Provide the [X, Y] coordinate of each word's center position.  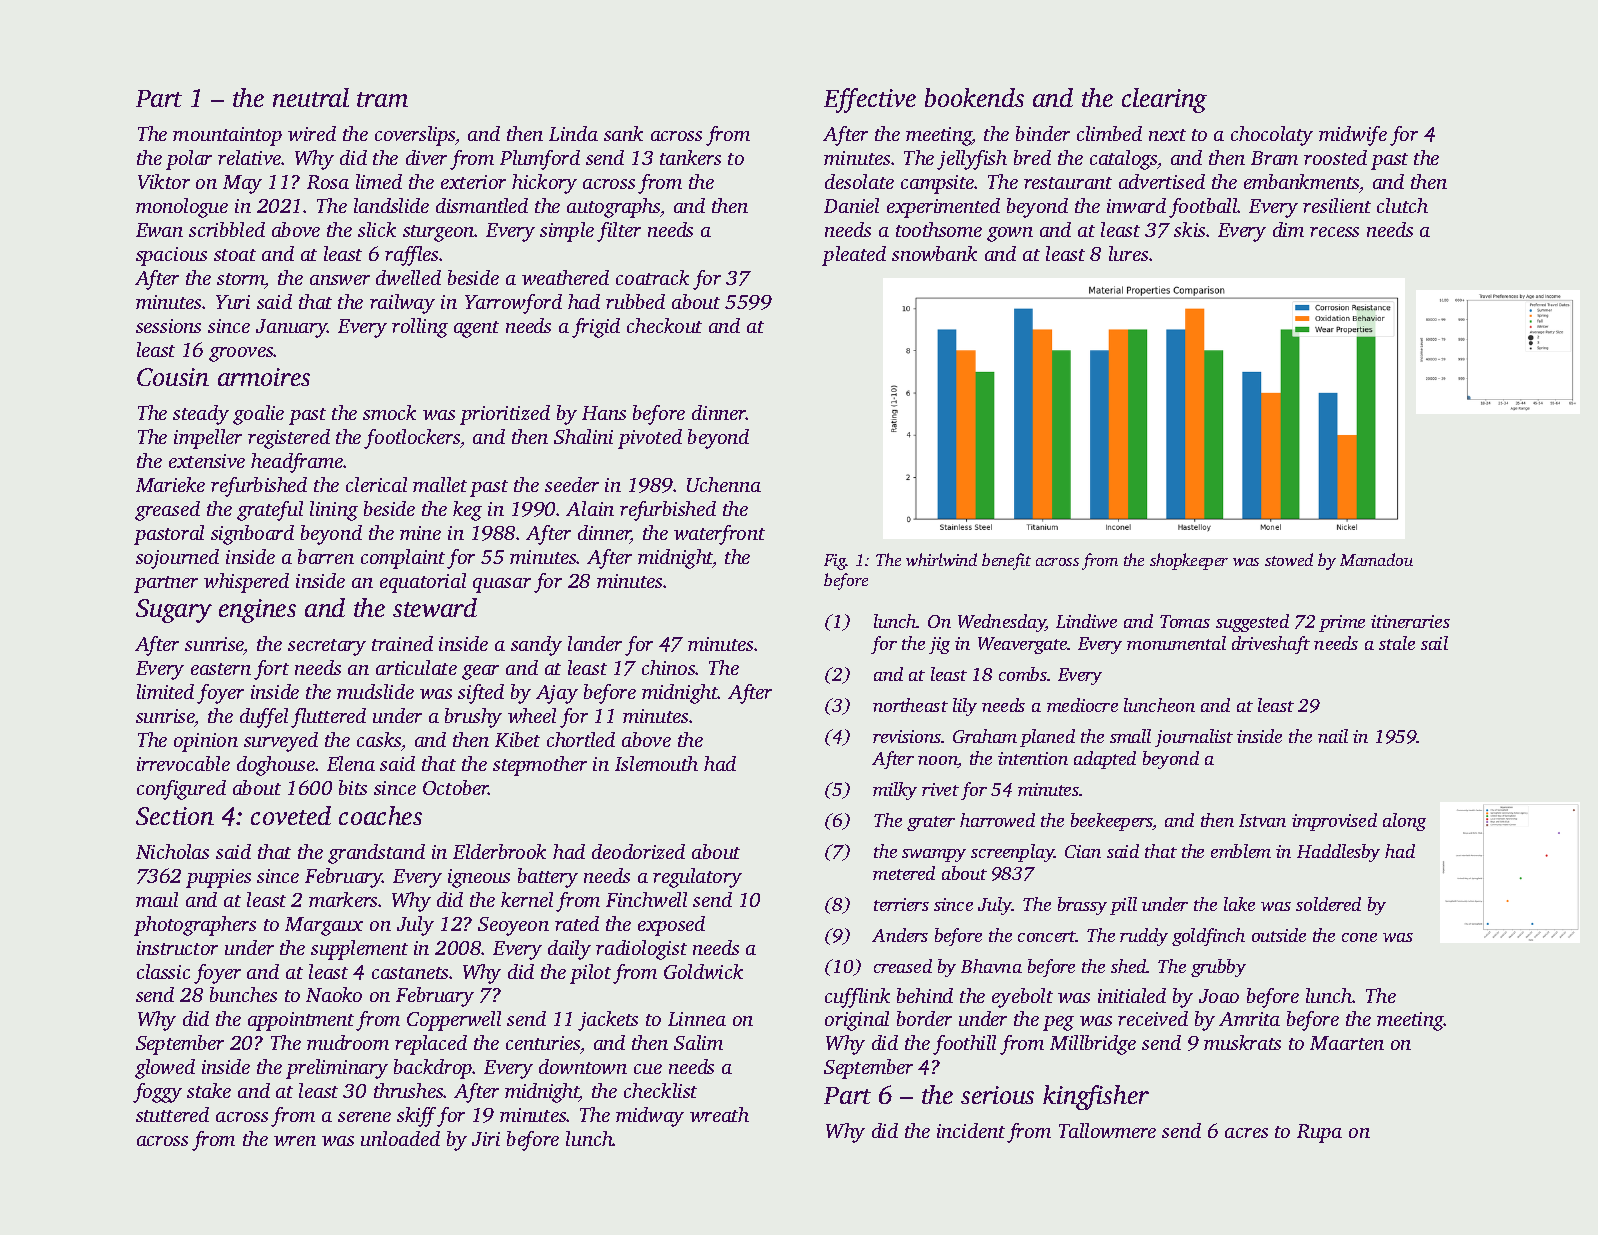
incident [971, 1130]
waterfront [719, 535]
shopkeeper [1189, 561]
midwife [1353, 136]
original [857, 1021]
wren [295, 1141]
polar [189, 160]
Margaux [324, 926]
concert [1047, 936]
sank [623, 133]
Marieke [170, 484]
